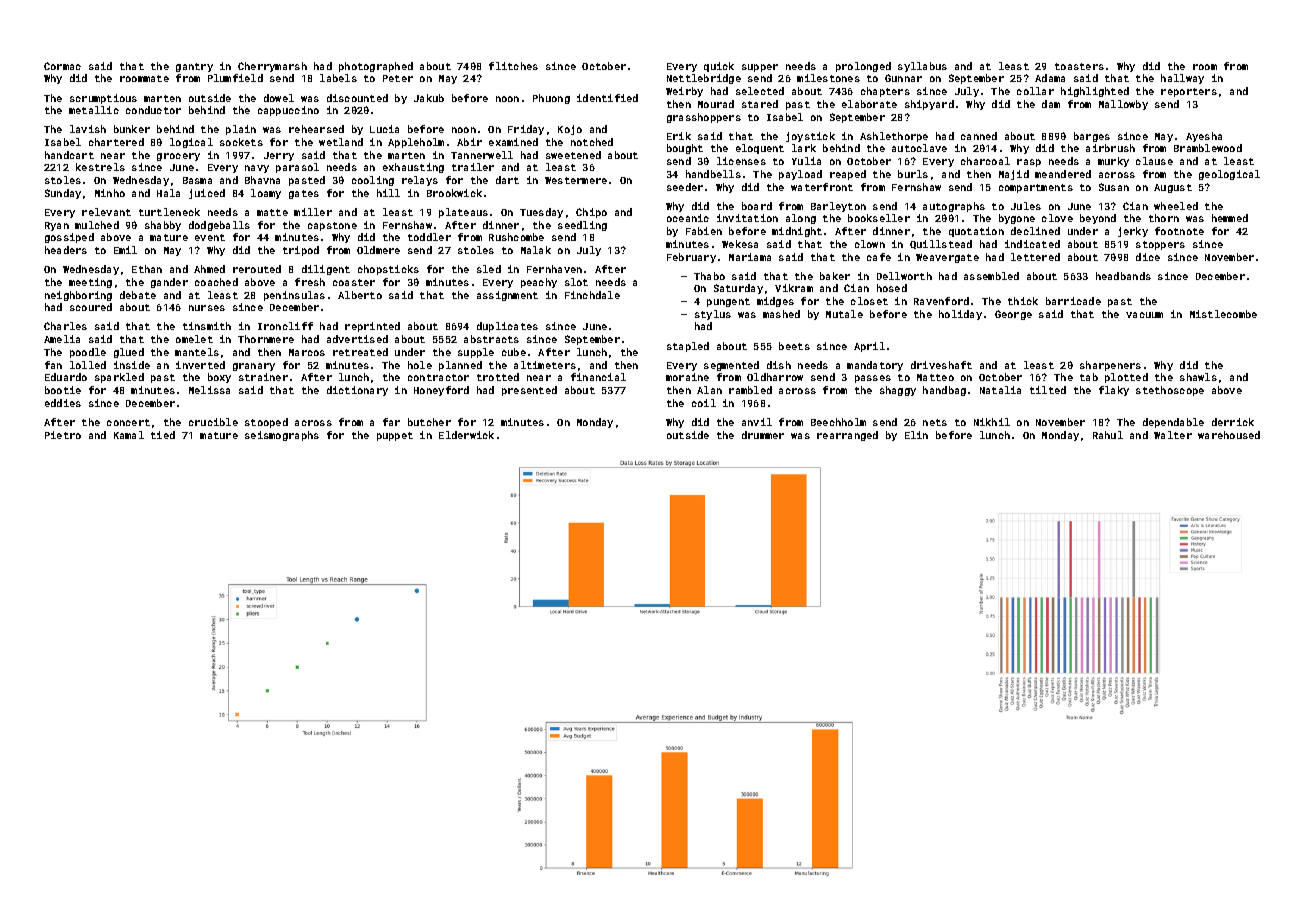  I want to click on gantry, so click(194, 67).
